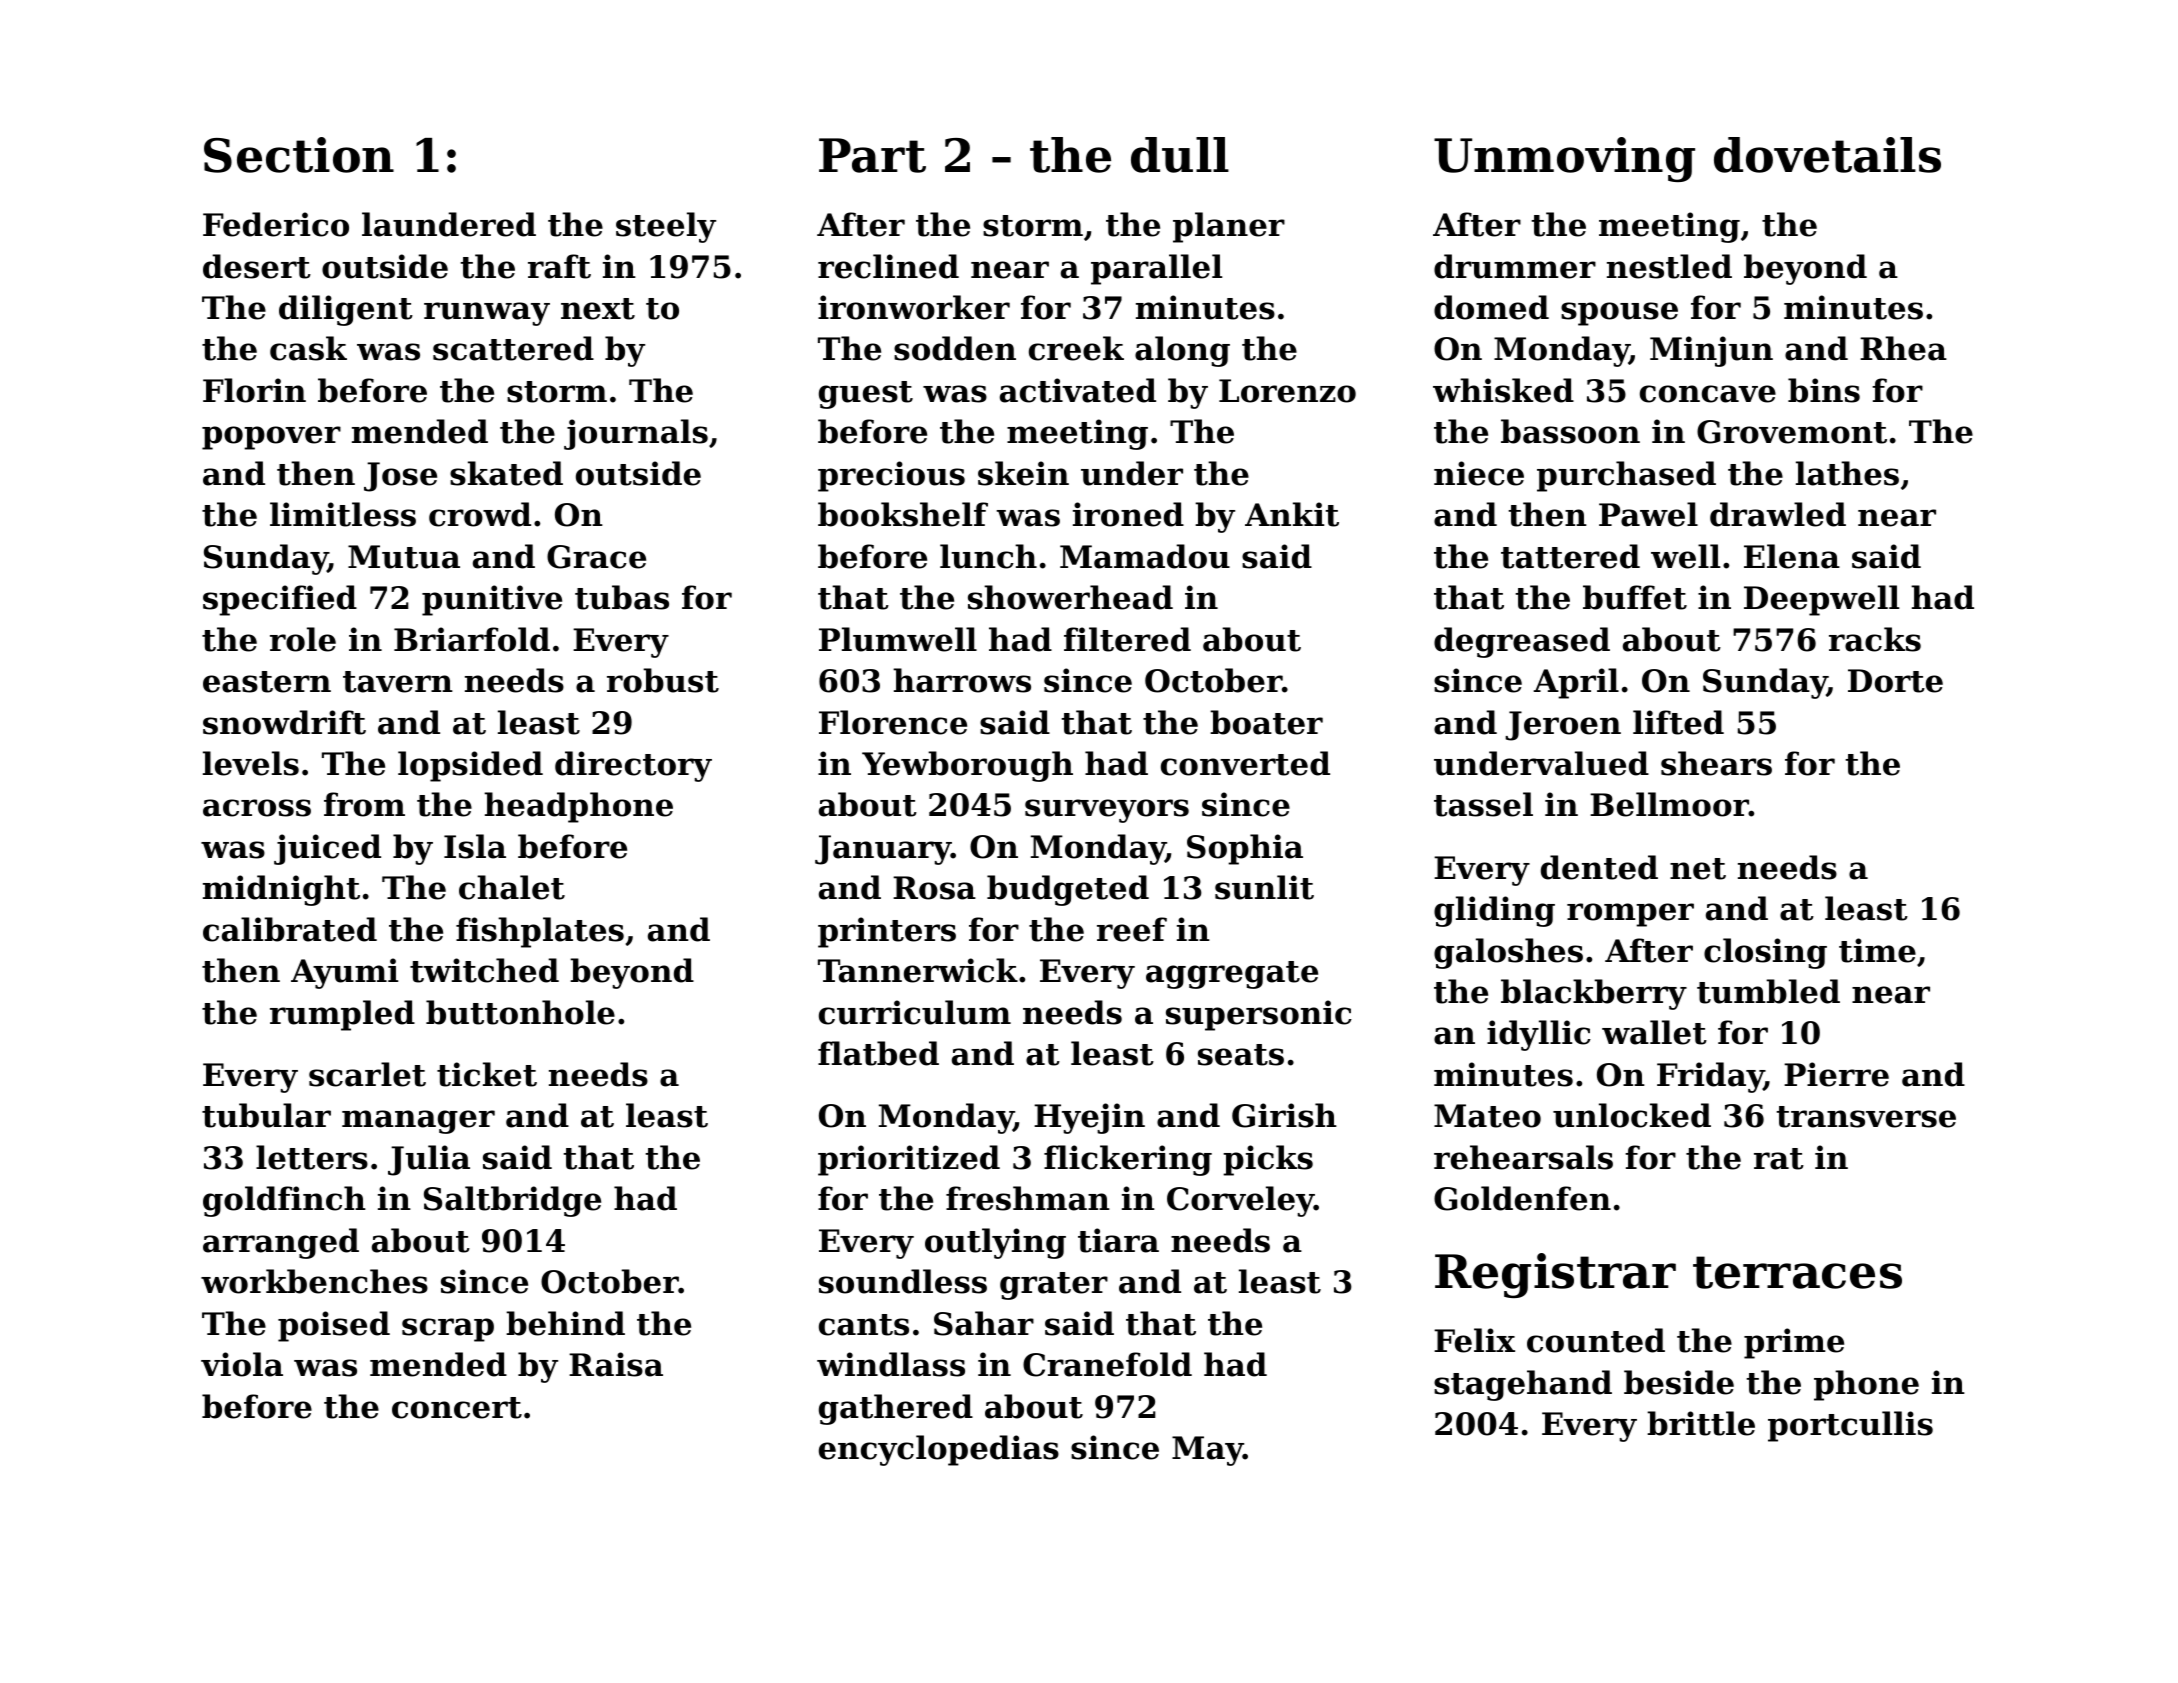  I want to click on rumpled, so click(342, 1015).
